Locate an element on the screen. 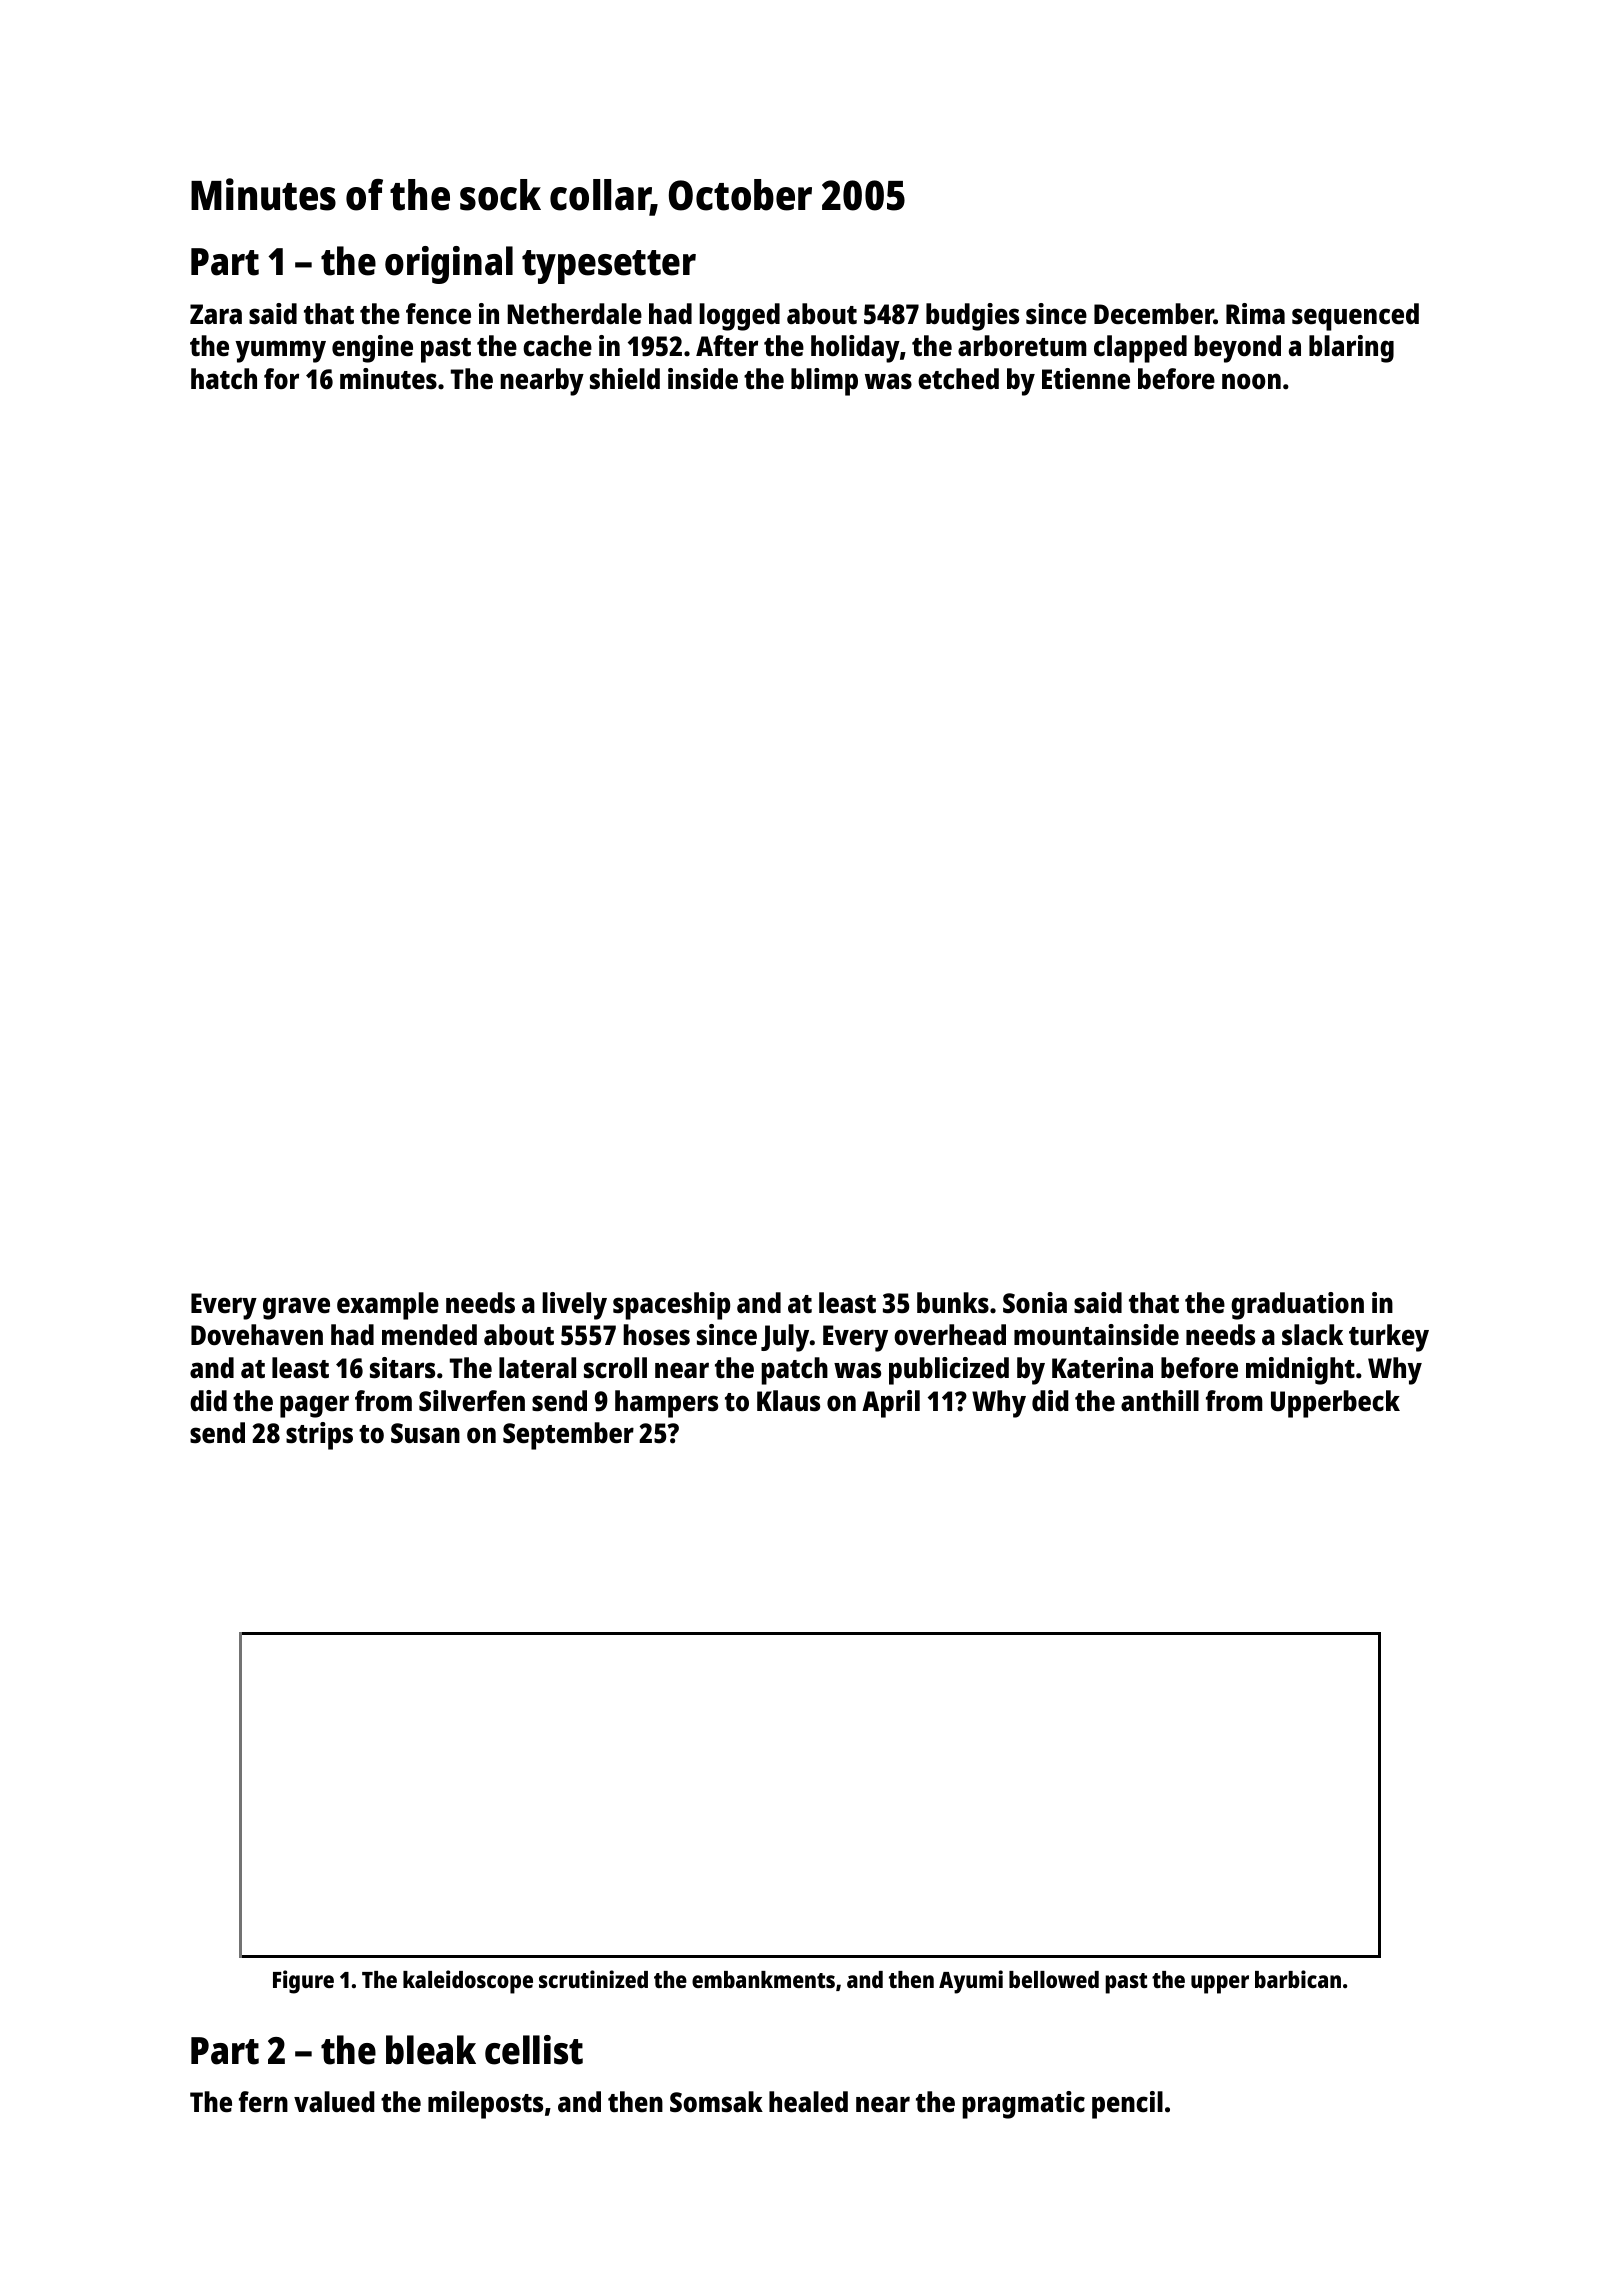  graduation is located at coordinates (1297, 1306).
